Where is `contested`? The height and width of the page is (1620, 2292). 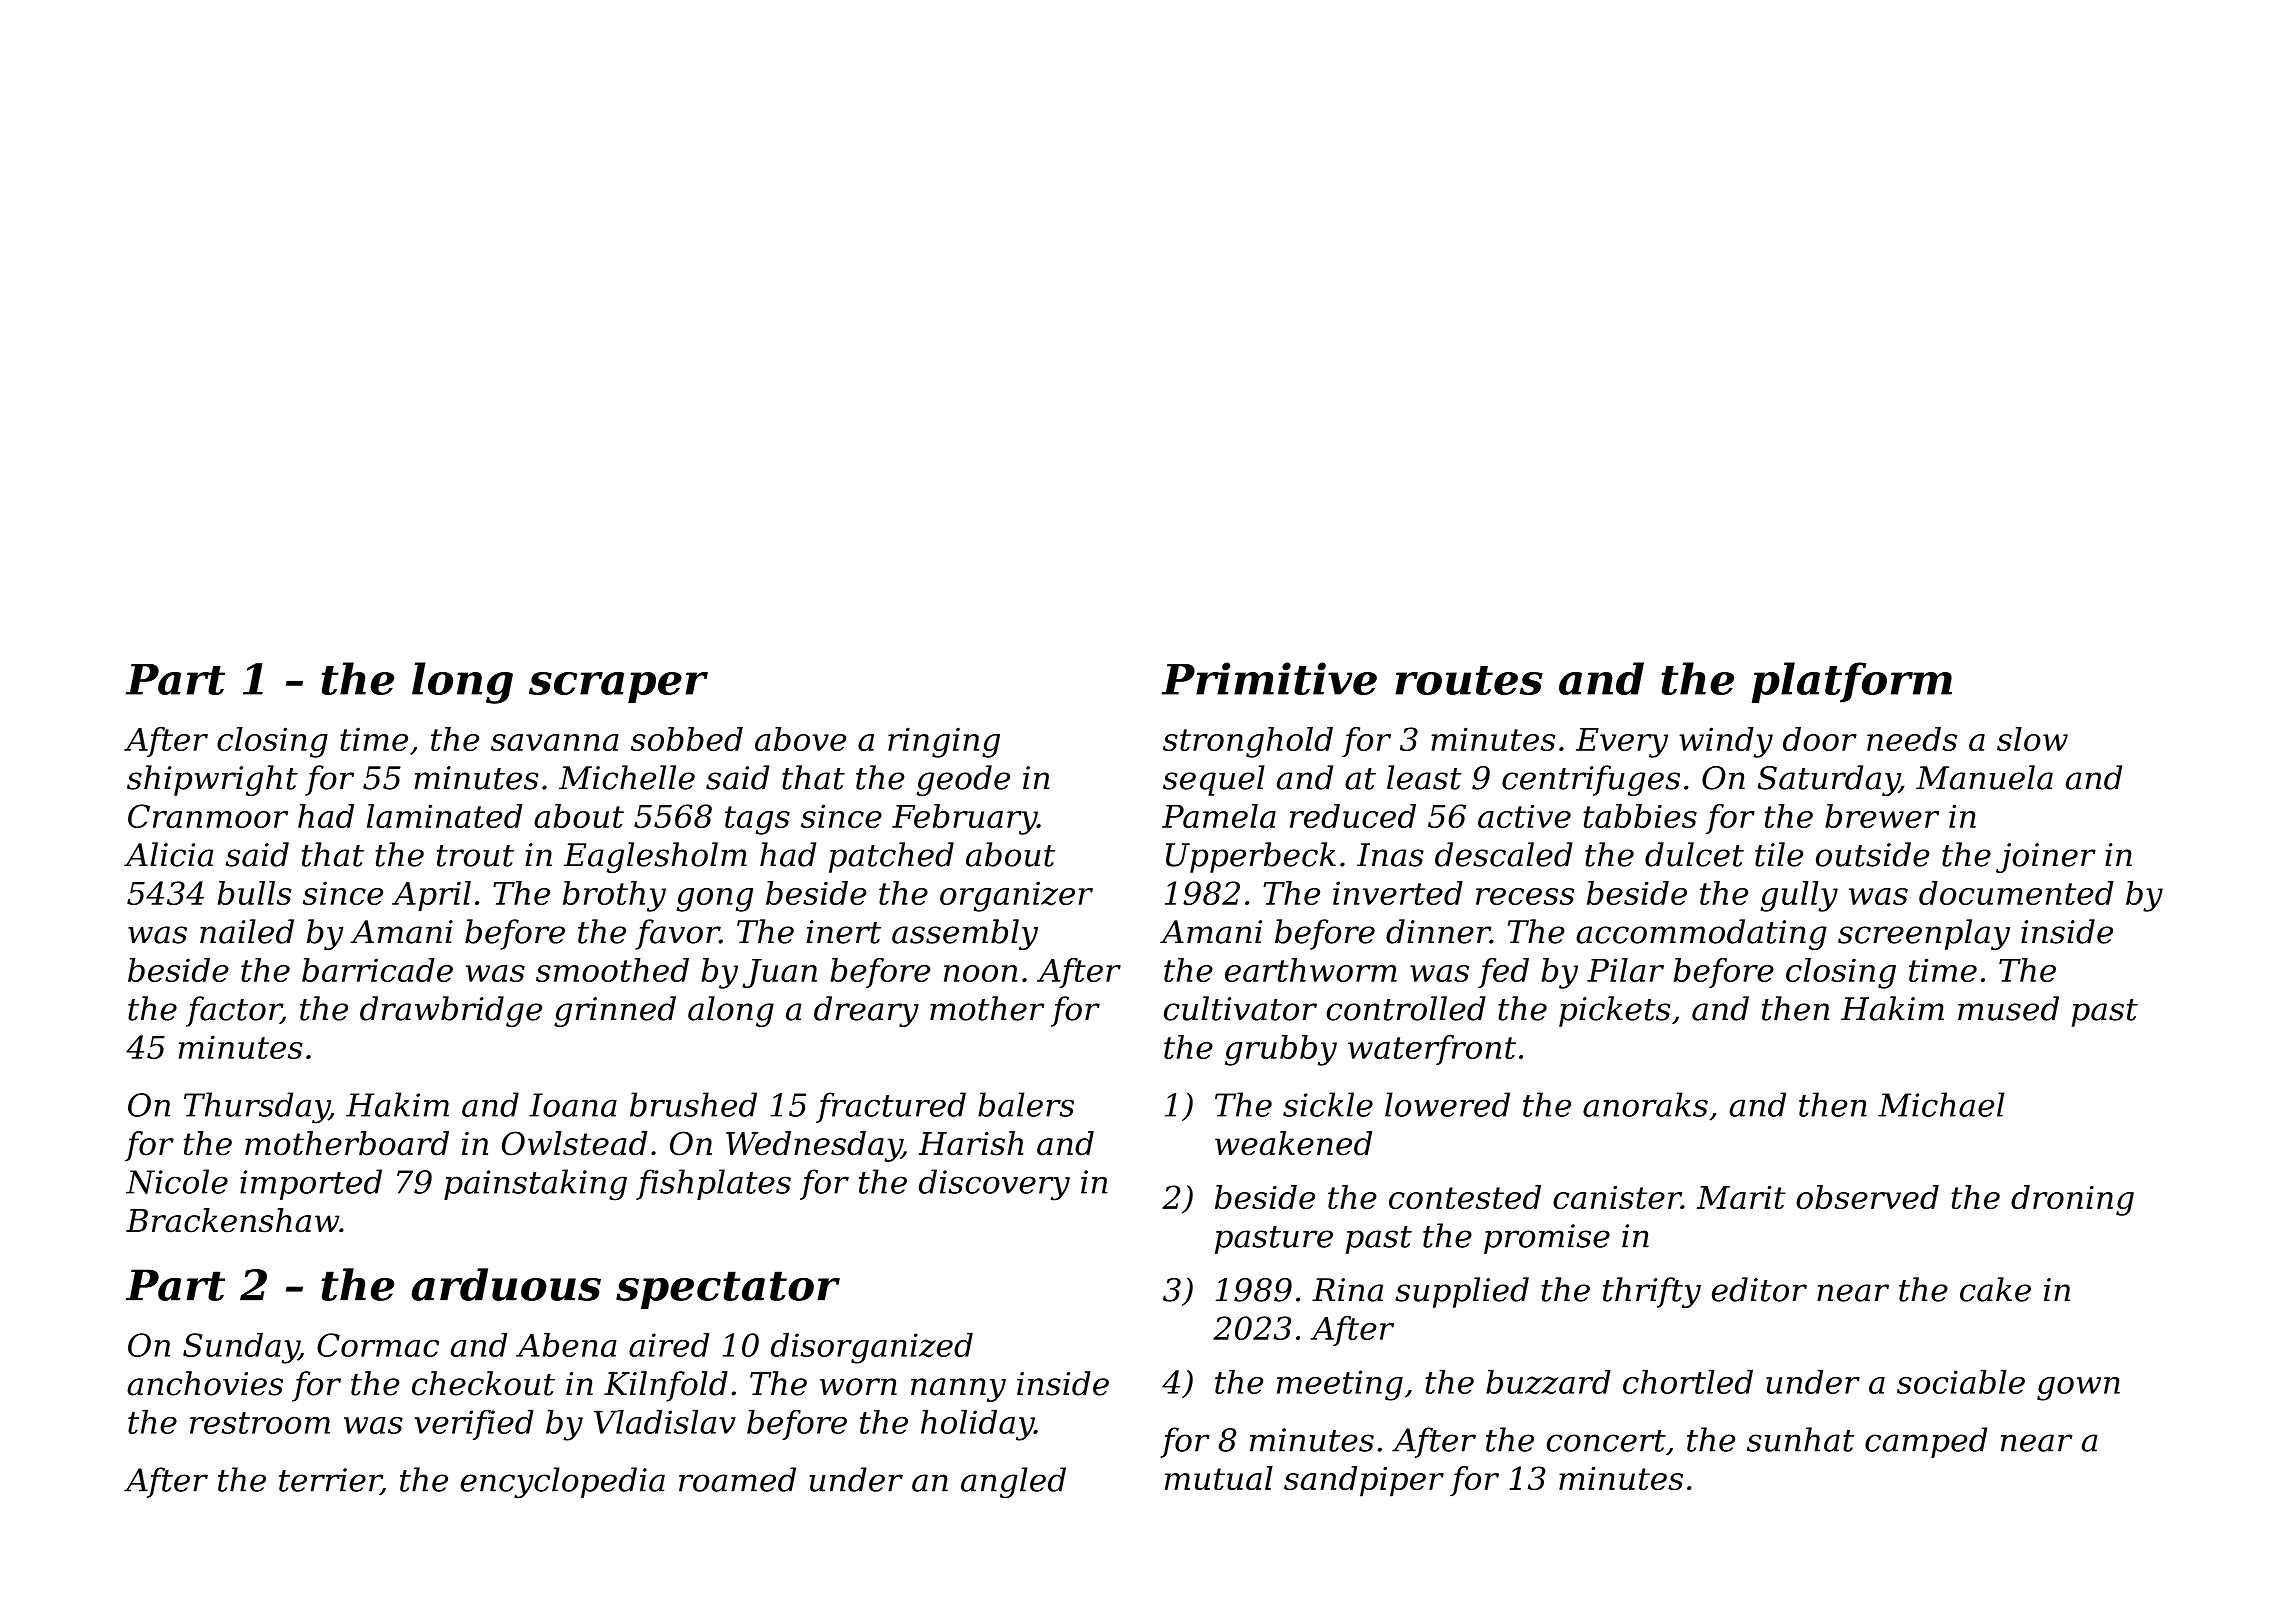
contested is located at coordinates (1465, 1197).
